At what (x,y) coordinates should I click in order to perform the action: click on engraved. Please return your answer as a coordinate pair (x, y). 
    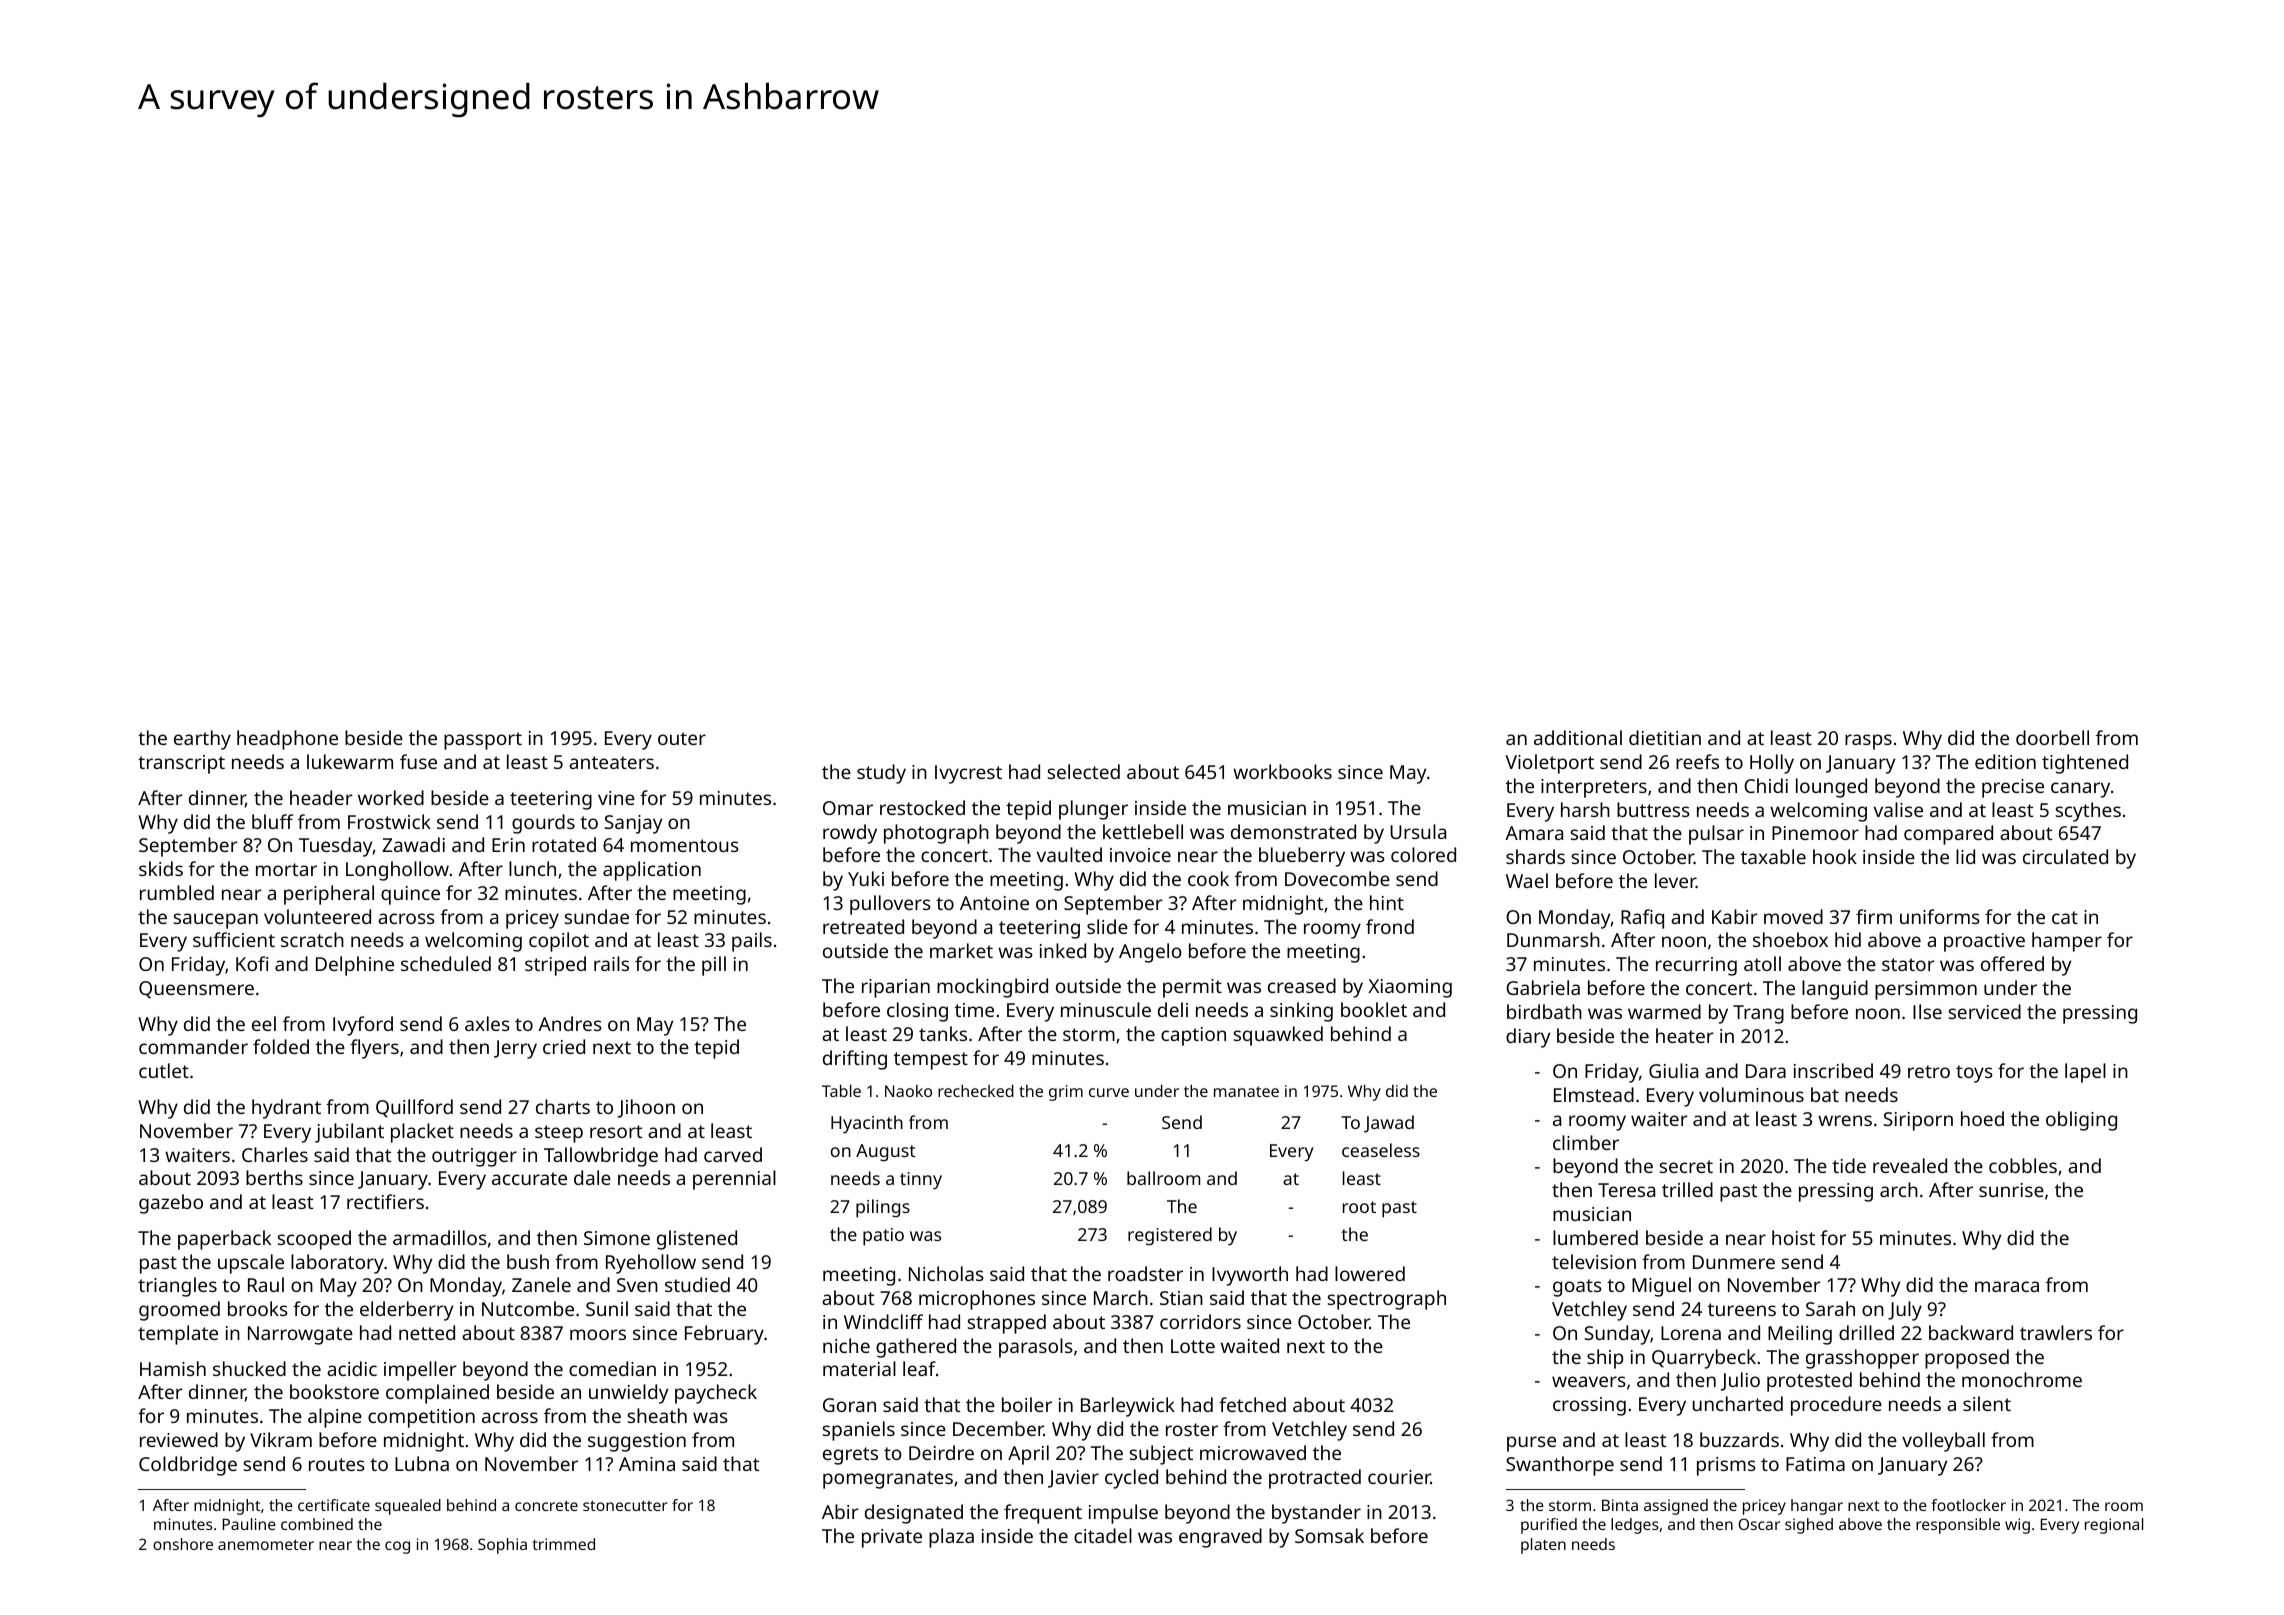
    Looking at the image, I should click on (1220, 1538).
